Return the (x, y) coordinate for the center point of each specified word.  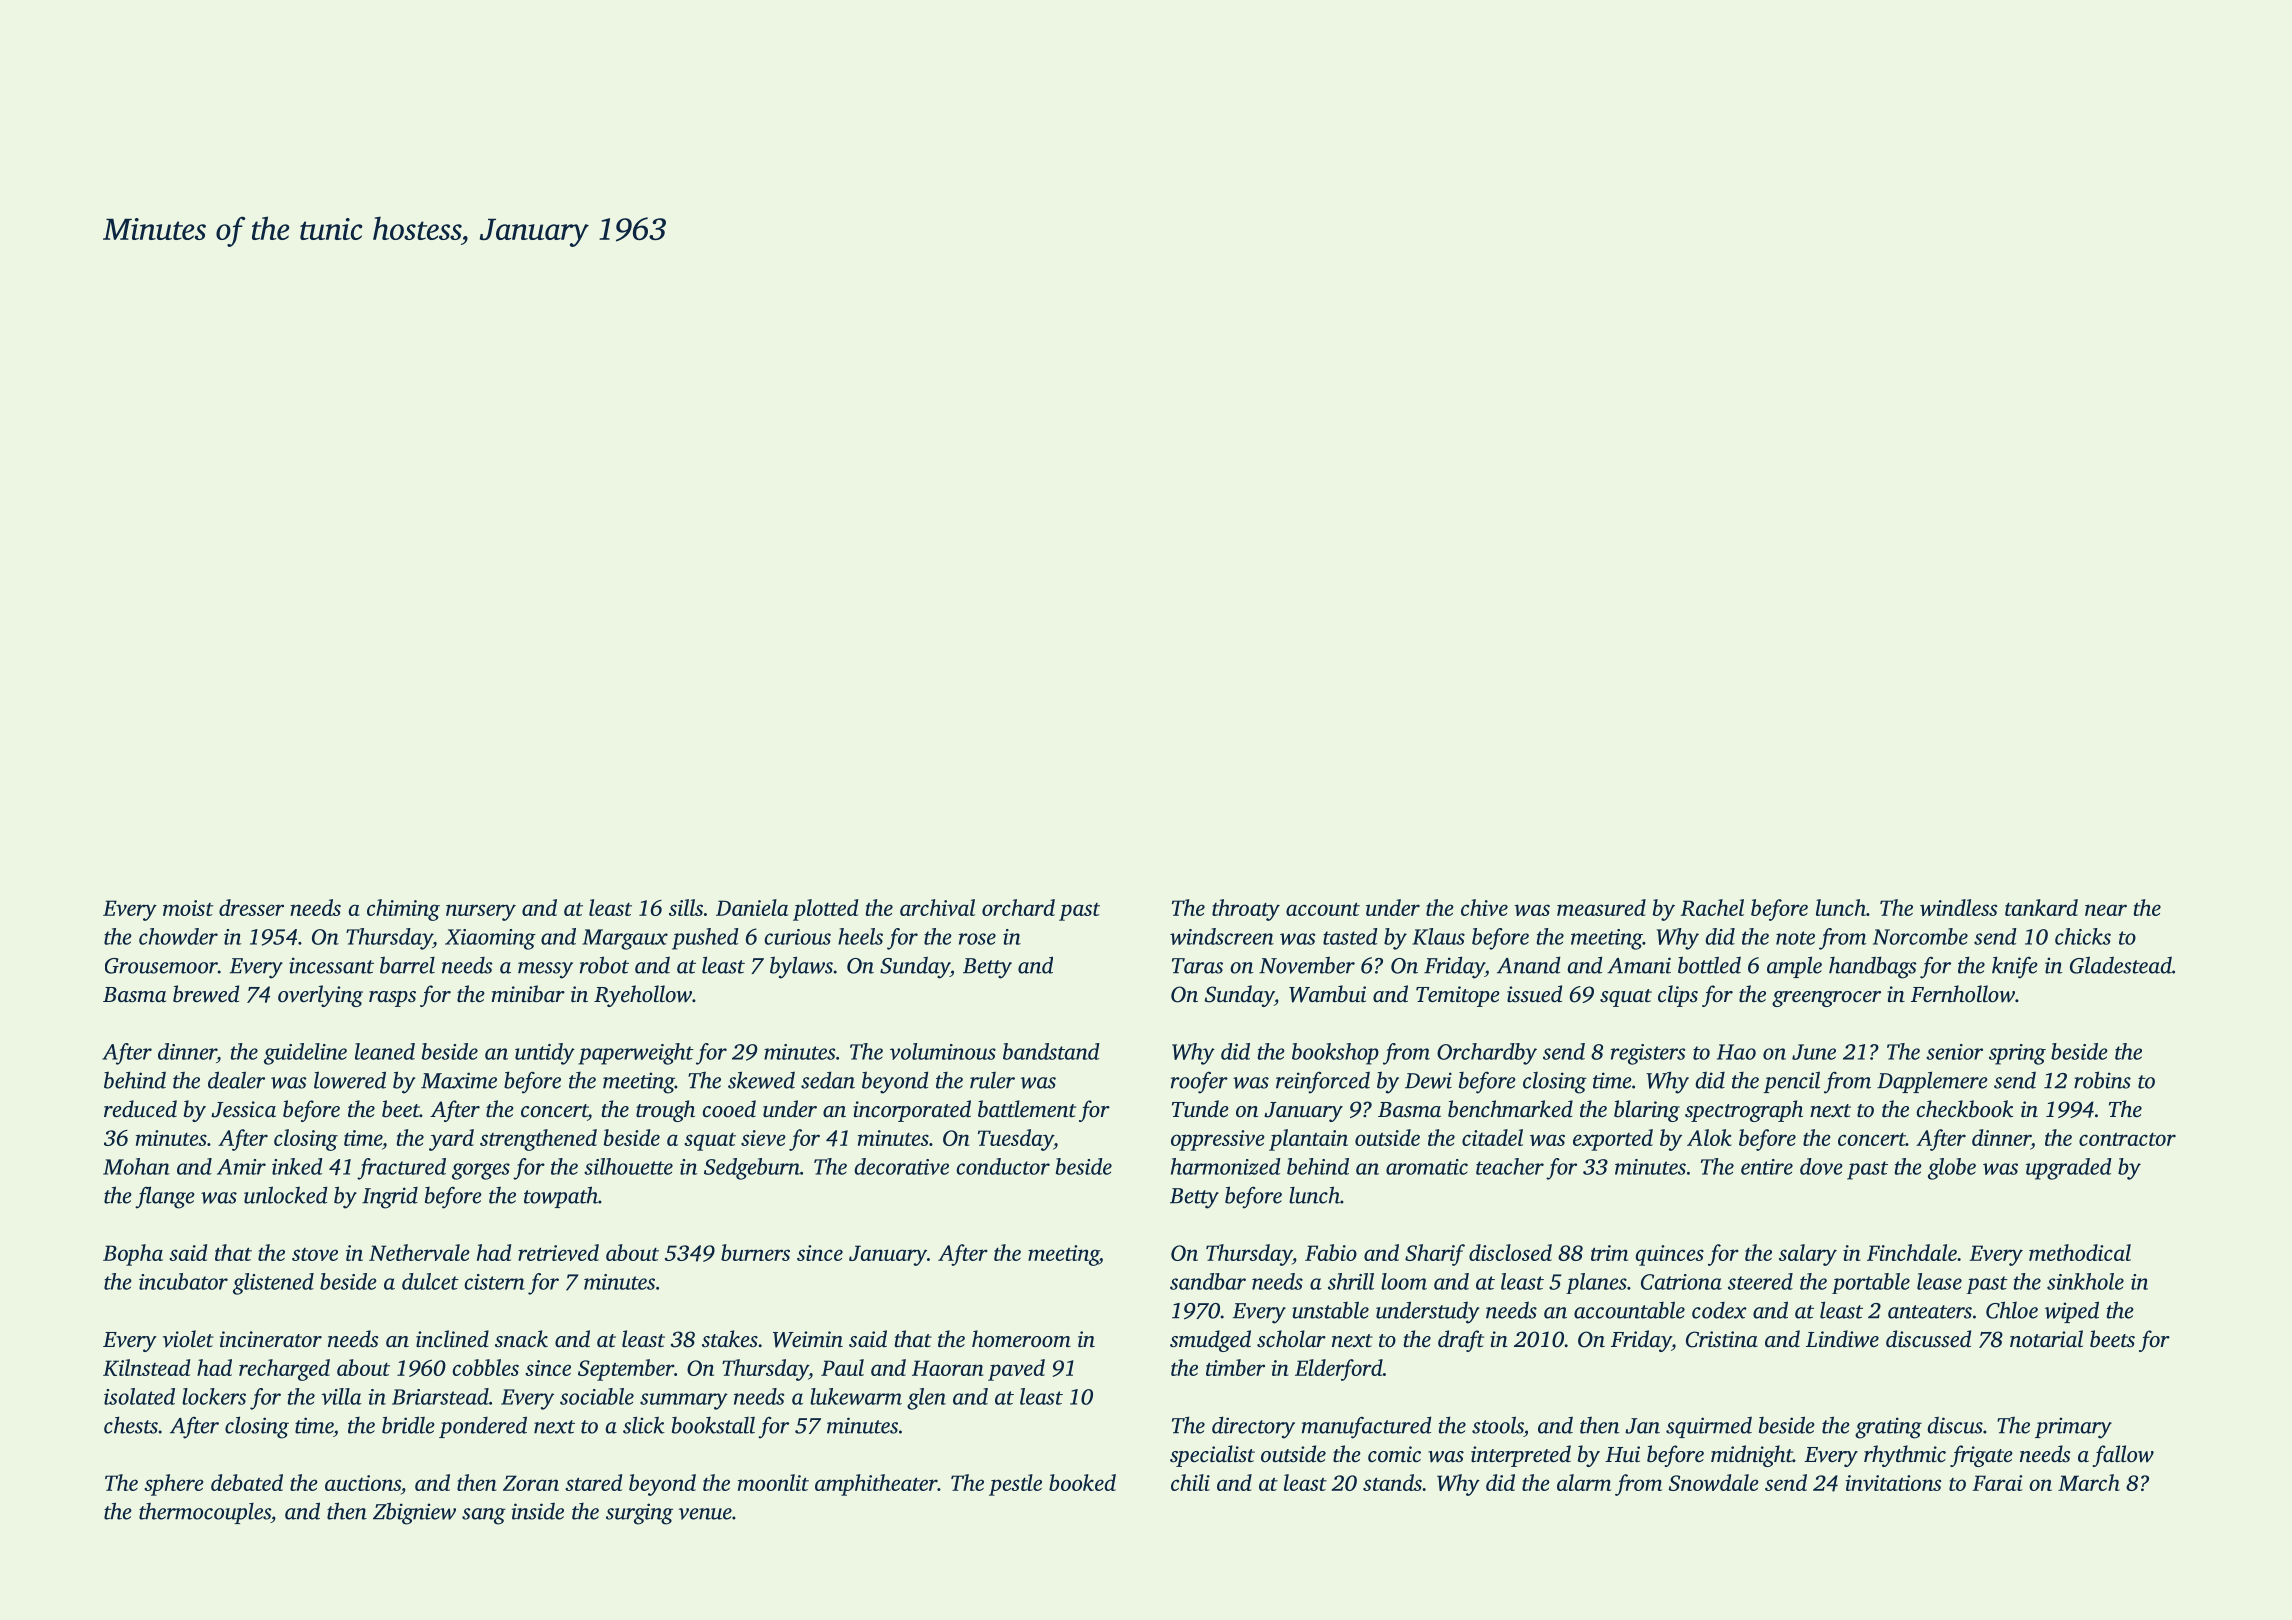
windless (1958, 907)
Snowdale (1713, 1482)
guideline (305, 1054)
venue (705, 1514)
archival (937, 907)
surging (639, 1514)
